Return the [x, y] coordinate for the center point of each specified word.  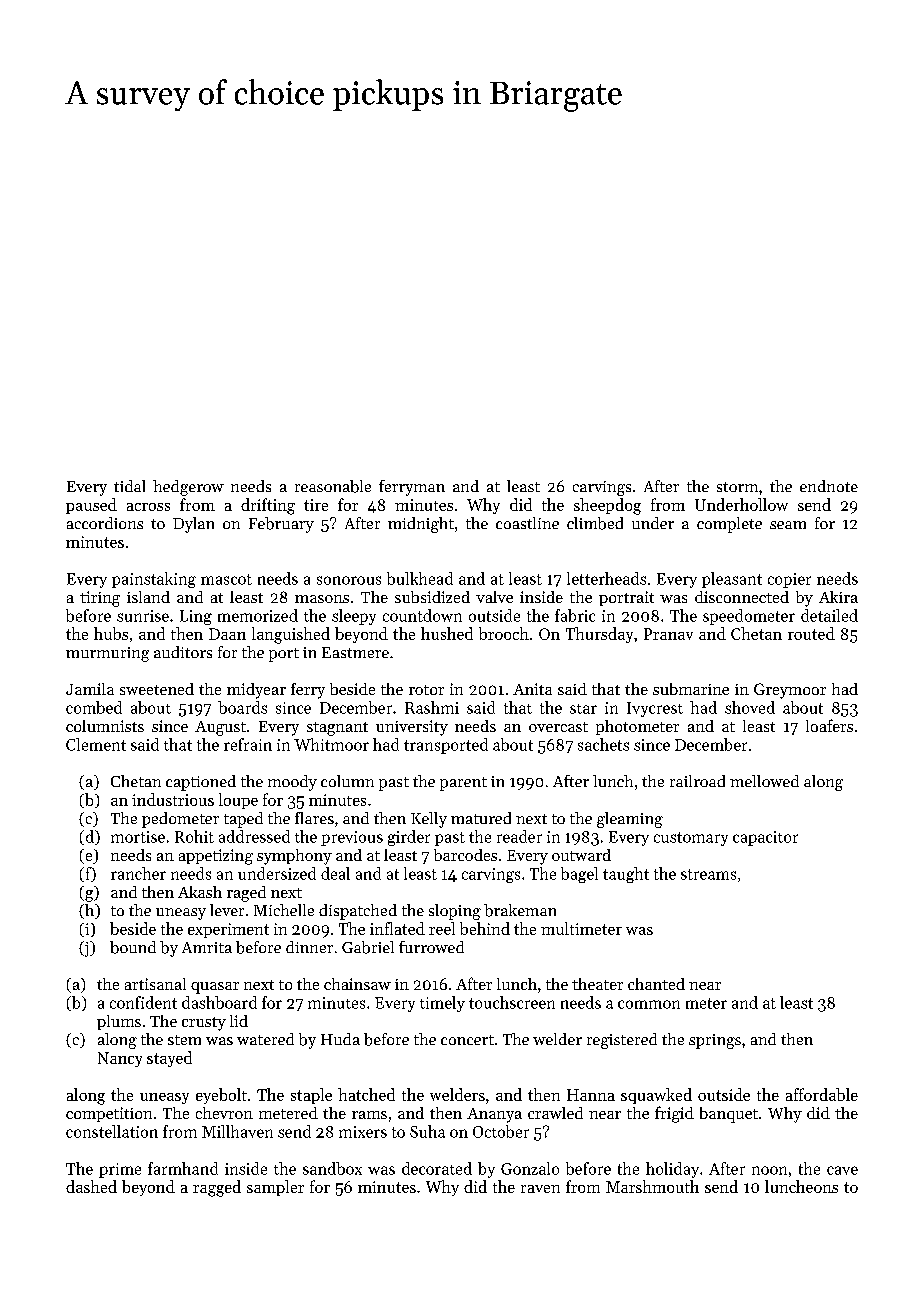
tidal [129, 486]
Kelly [429, 820]
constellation [112, 1131]
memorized [258, 615]
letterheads [606, 578]
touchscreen [512, 1002]
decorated [437, 1168]
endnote [829, 486]
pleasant [732, 580]
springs [715, 1041]
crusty [204, 1024]
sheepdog [607, 506]
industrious [173, 799]
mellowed [764, 781]
